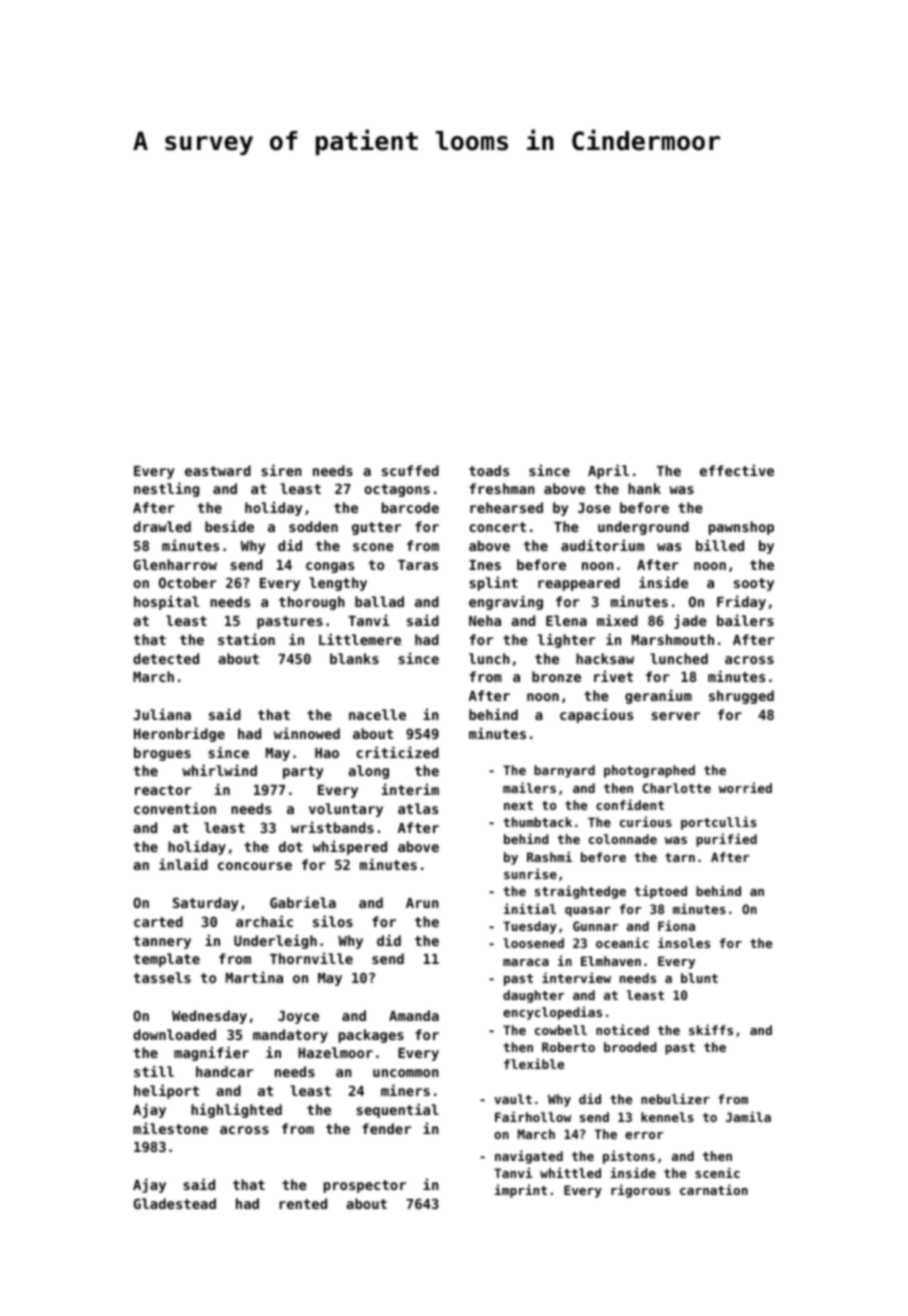  I want to click on rented, so click(303, 1203).
